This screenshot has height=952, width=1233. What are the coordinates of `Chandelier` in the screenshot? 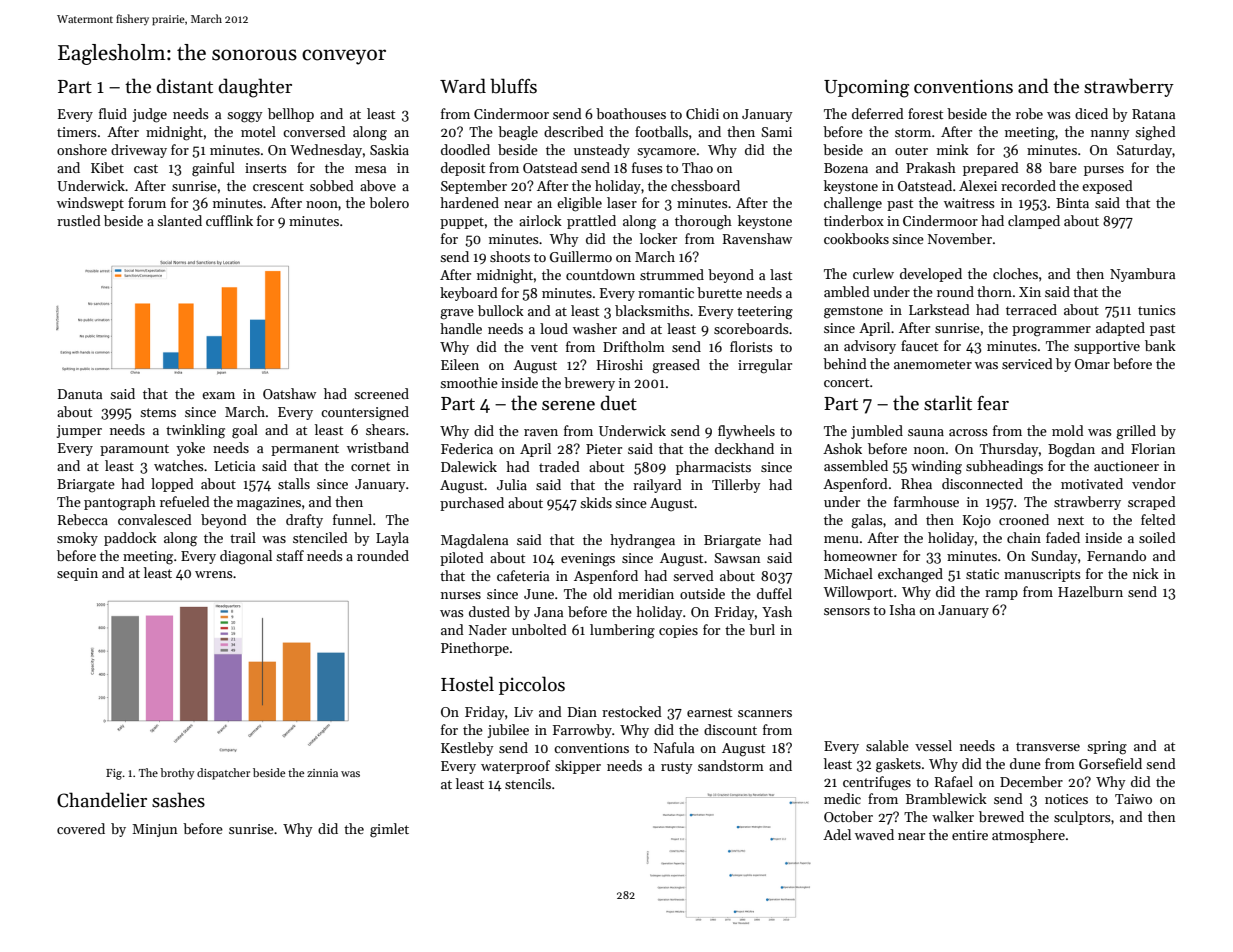 It's located at (102, 800).
